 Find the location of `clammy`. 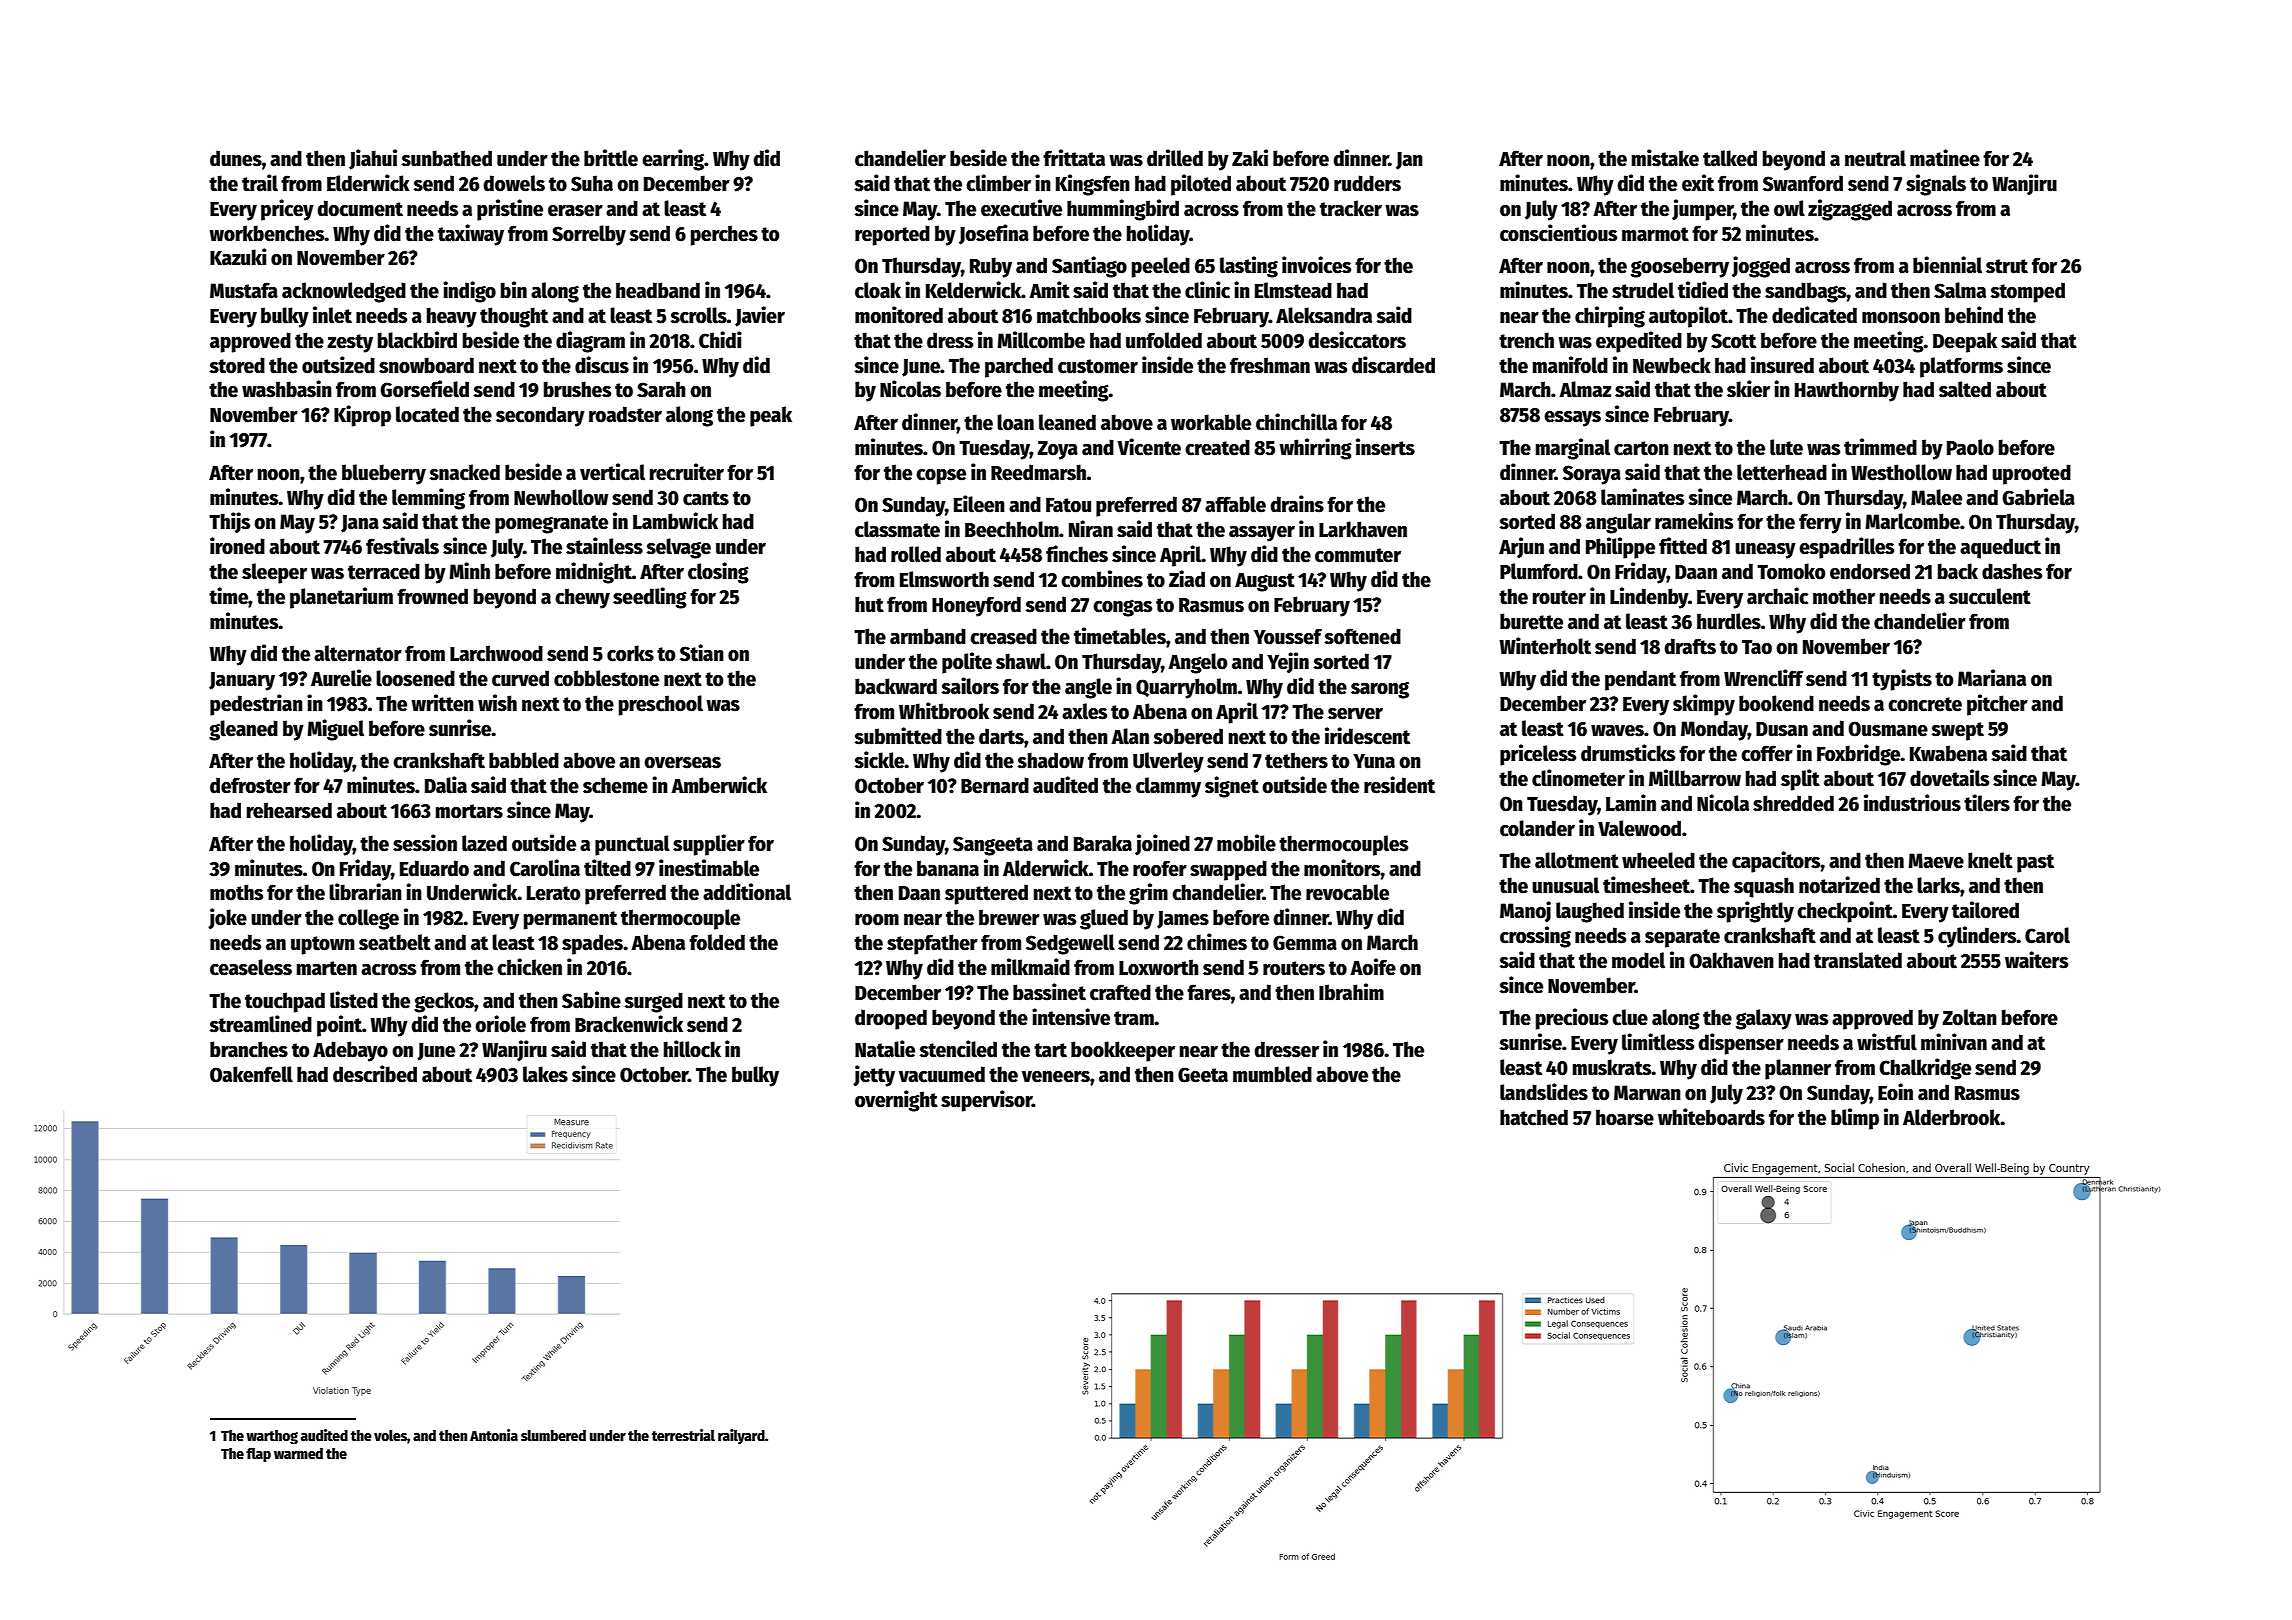

clammy is located at coordinates (1168, 787).
